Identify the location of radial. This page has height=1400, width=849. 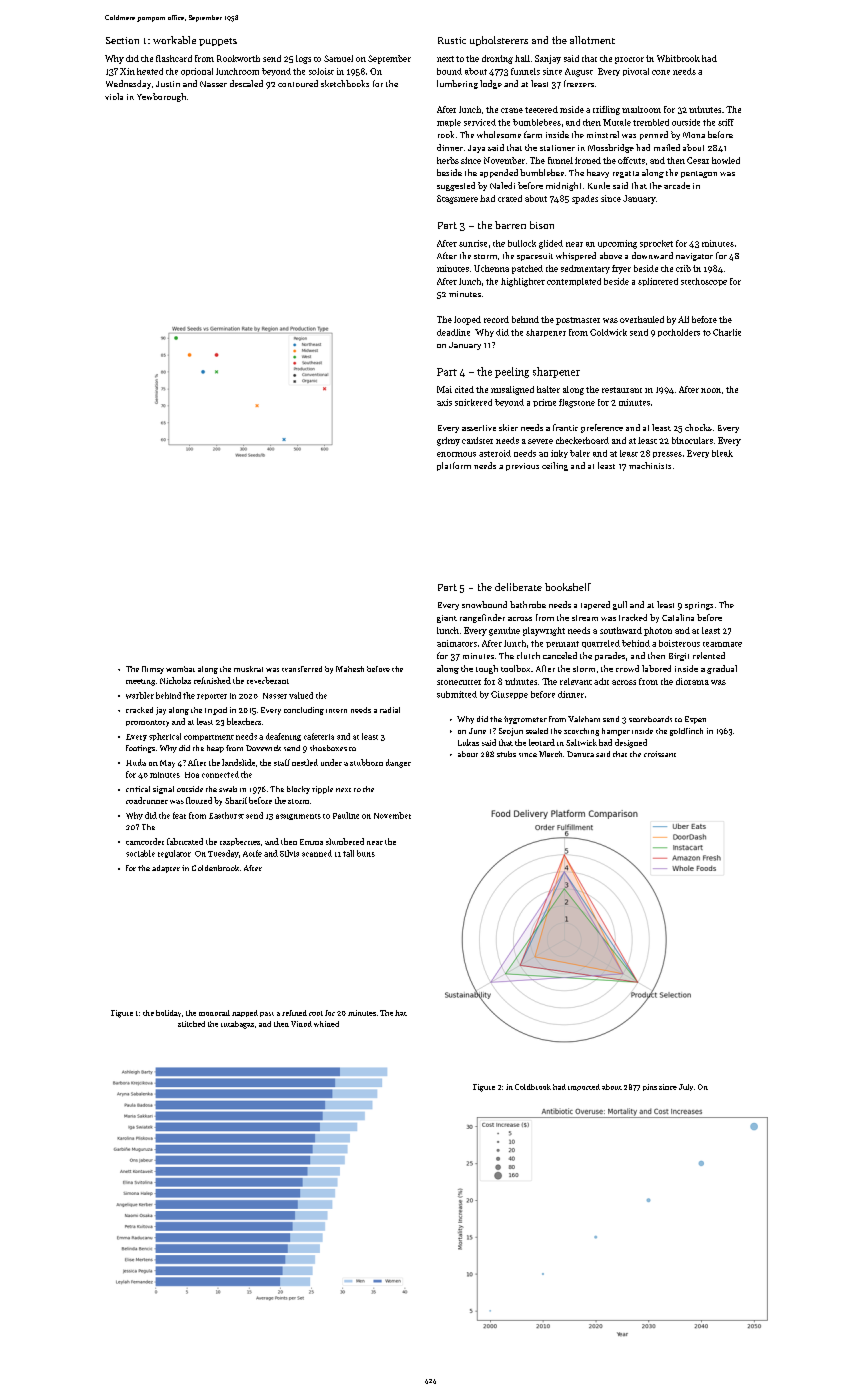
(390, 710).
